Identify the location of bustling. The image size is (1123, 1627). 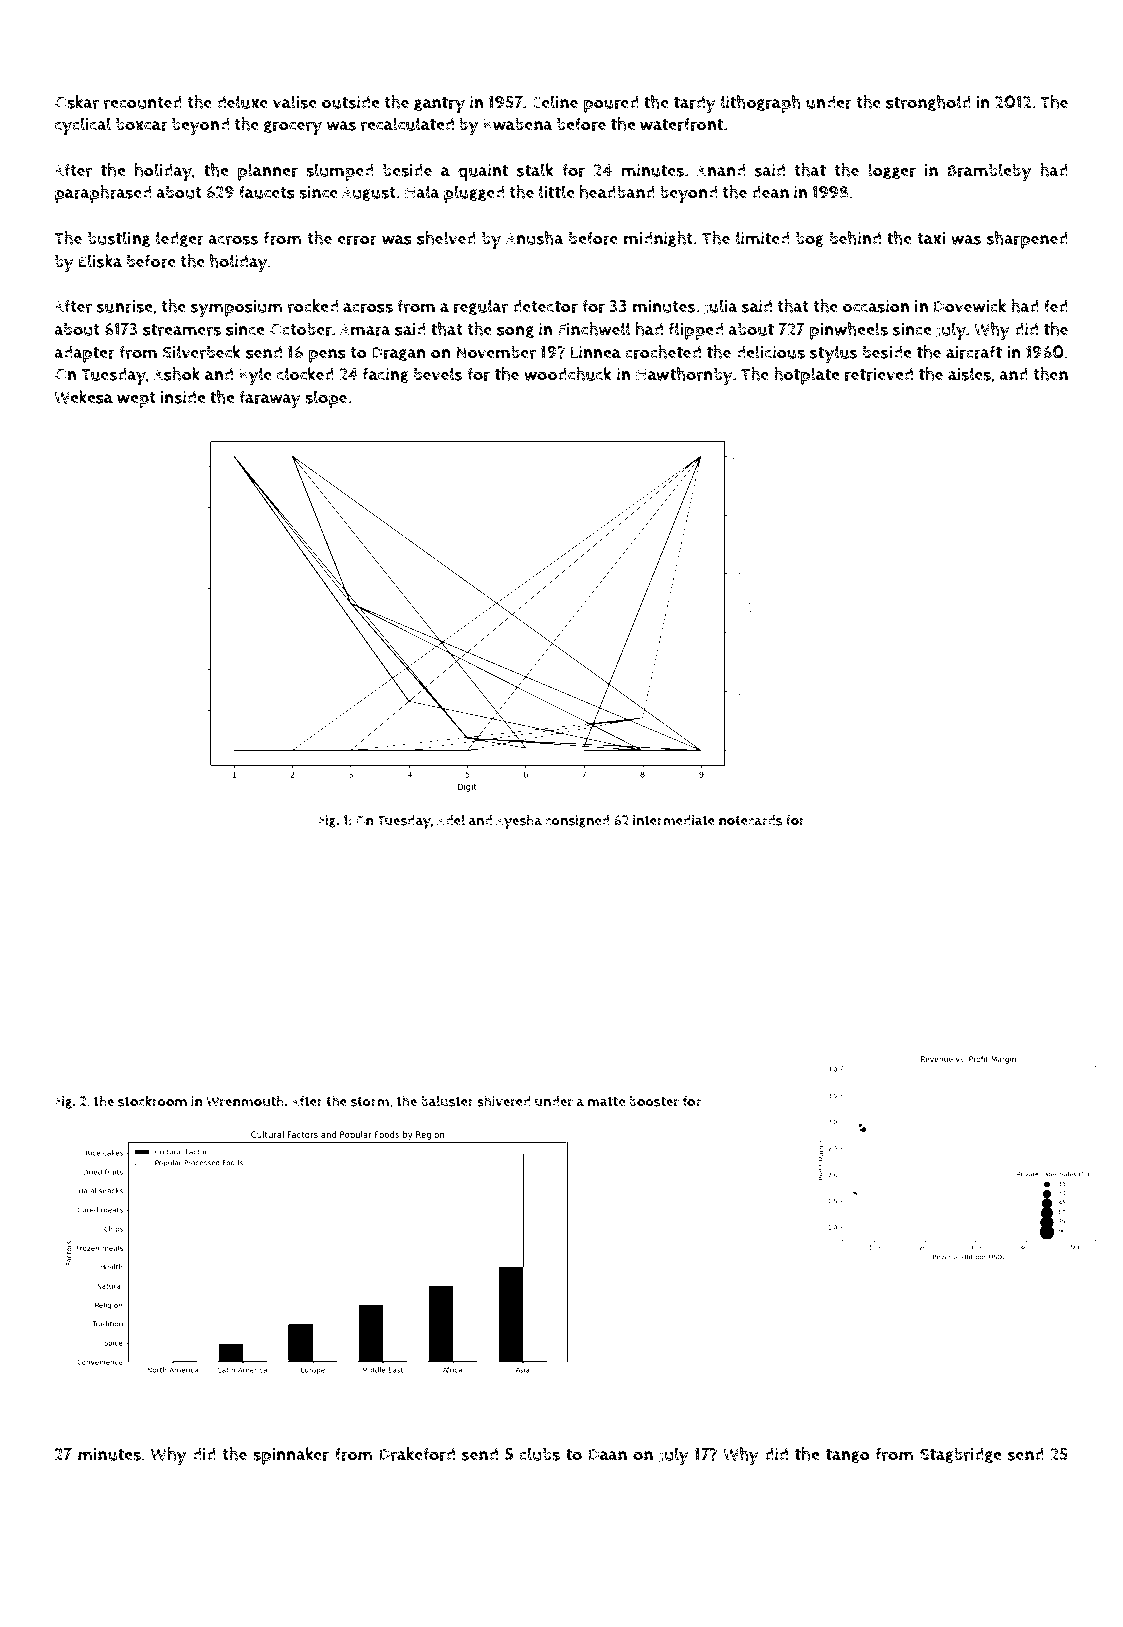
(119, 239).
